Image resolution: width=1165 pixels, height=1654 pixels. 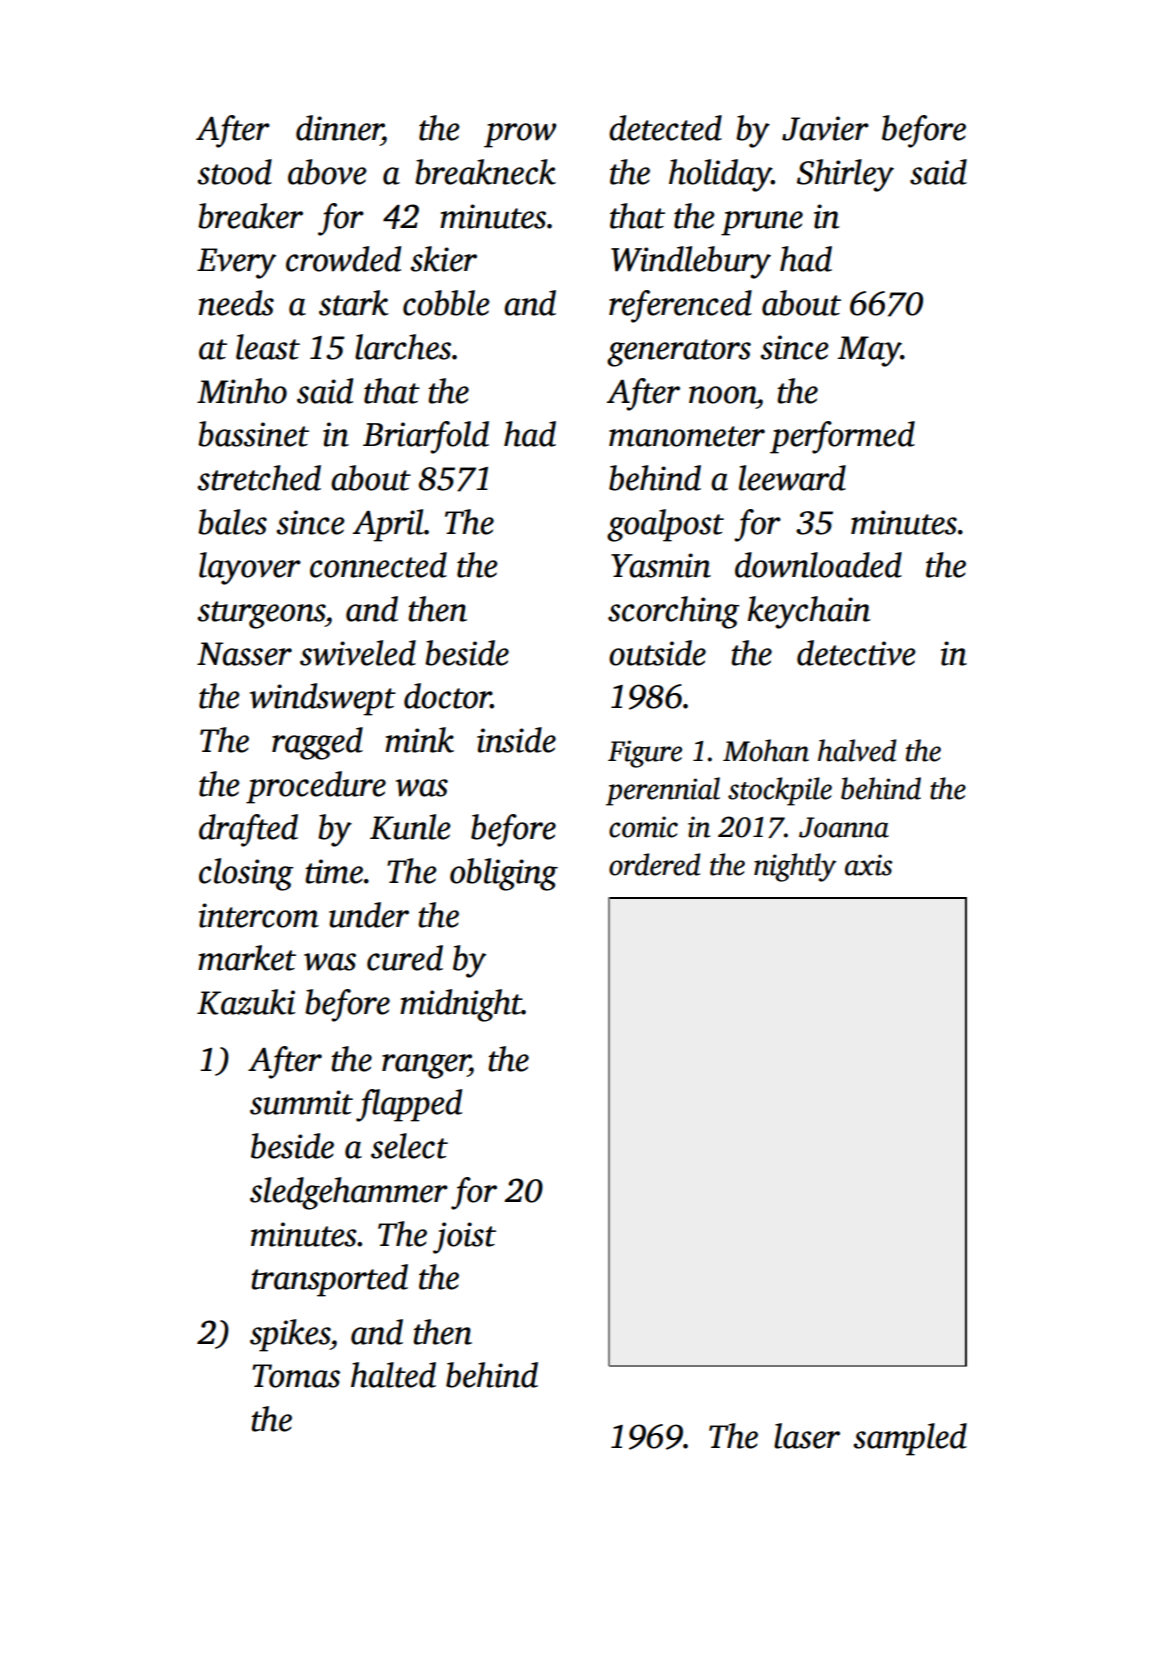 I want to click on drafted, so click(x=248, y=830).
